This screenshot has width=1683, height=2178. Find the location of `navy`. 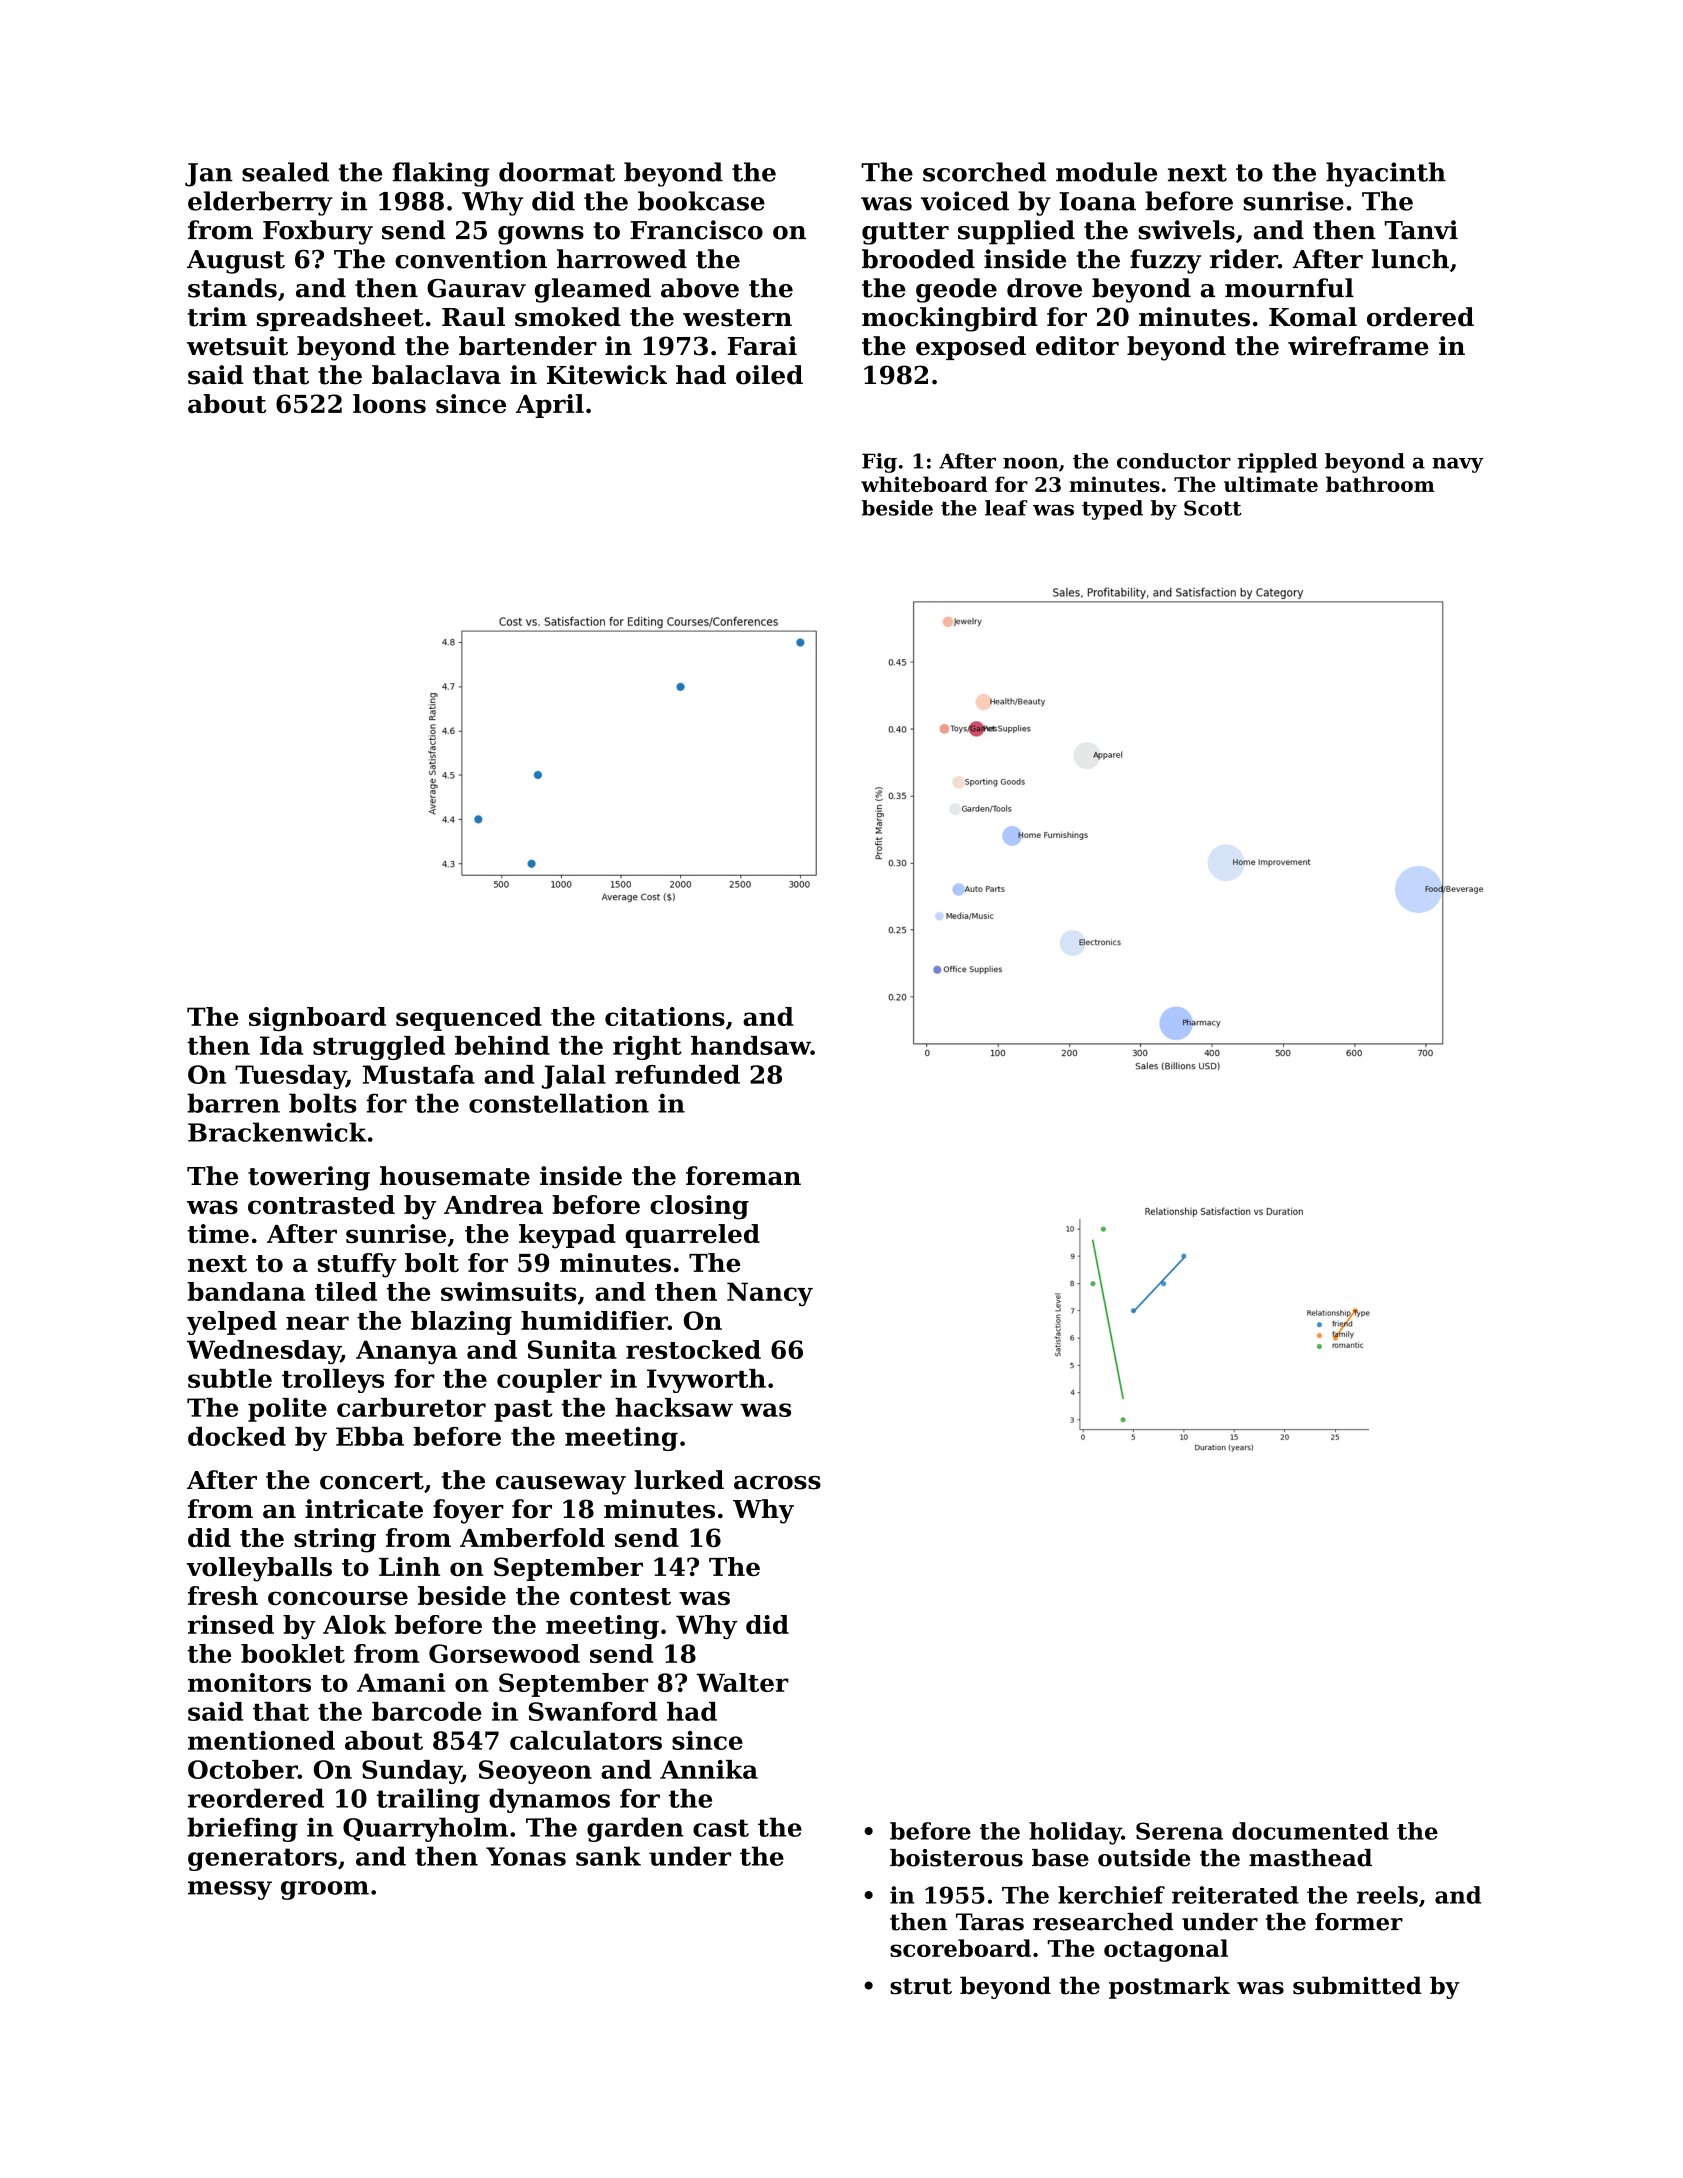

navy is located at coordinates (1458, 465).
